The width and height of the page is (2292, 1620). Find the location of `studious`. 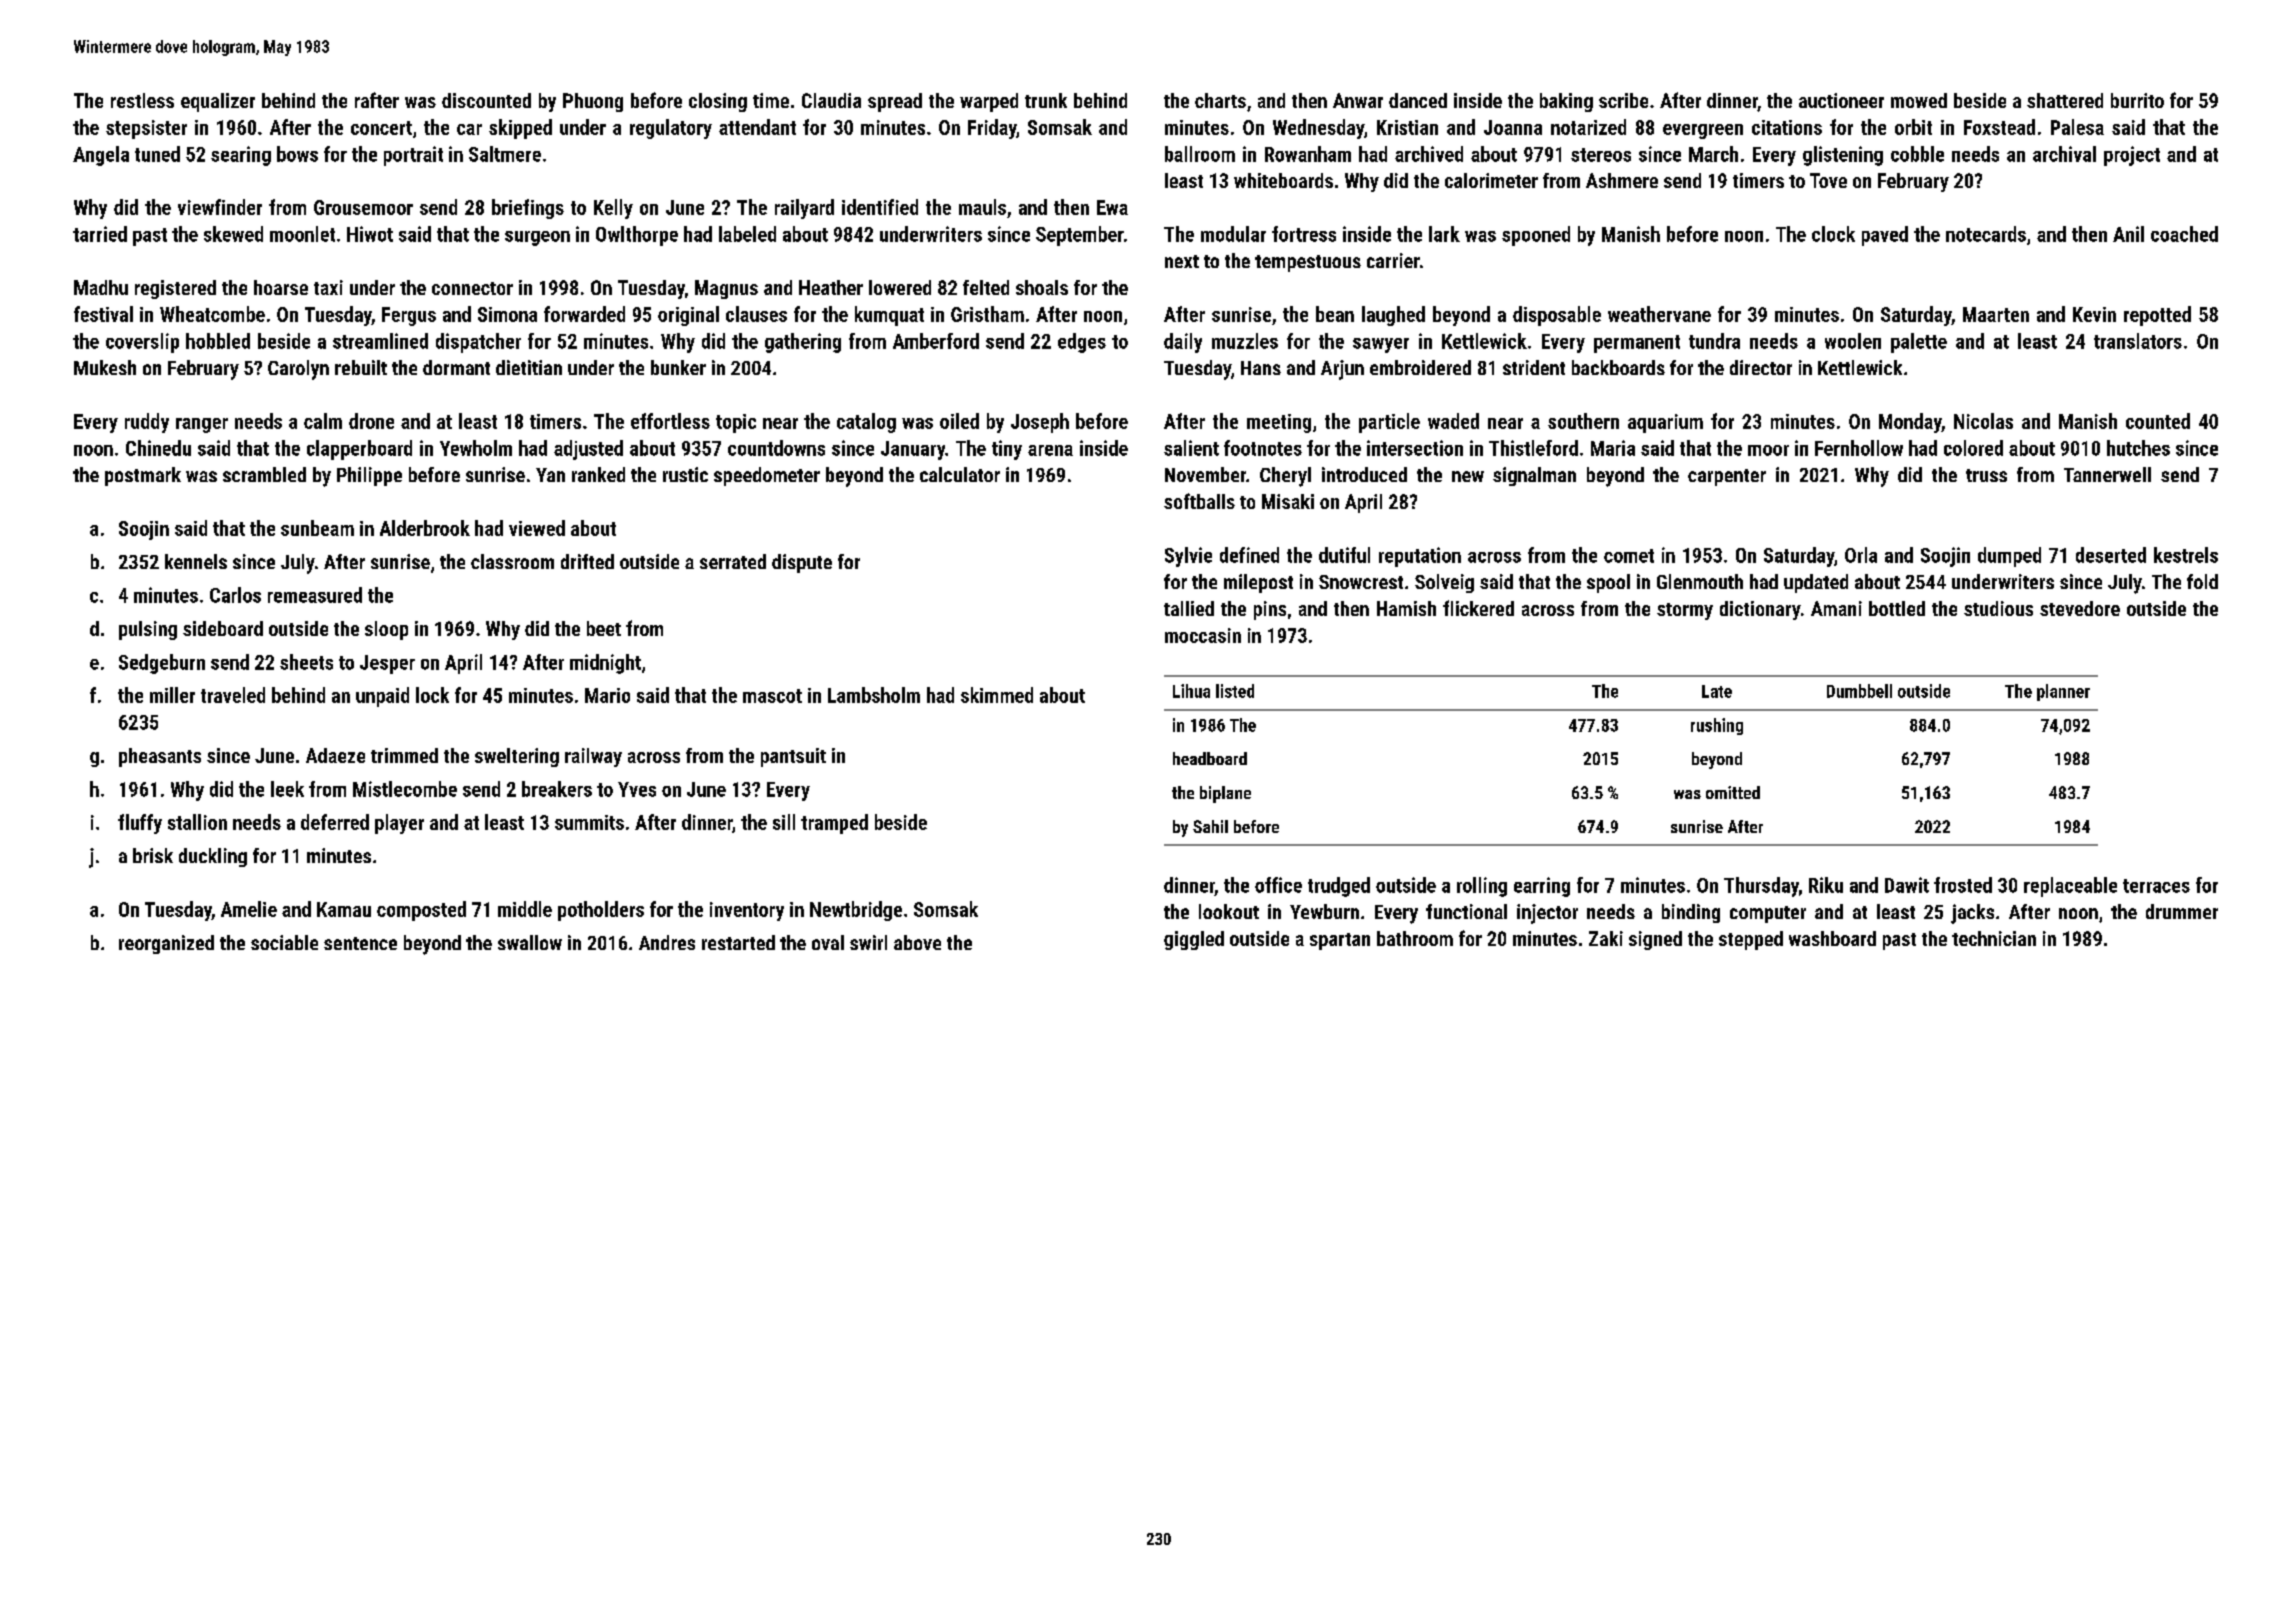

studious is located at coordinates (1998, 608).
